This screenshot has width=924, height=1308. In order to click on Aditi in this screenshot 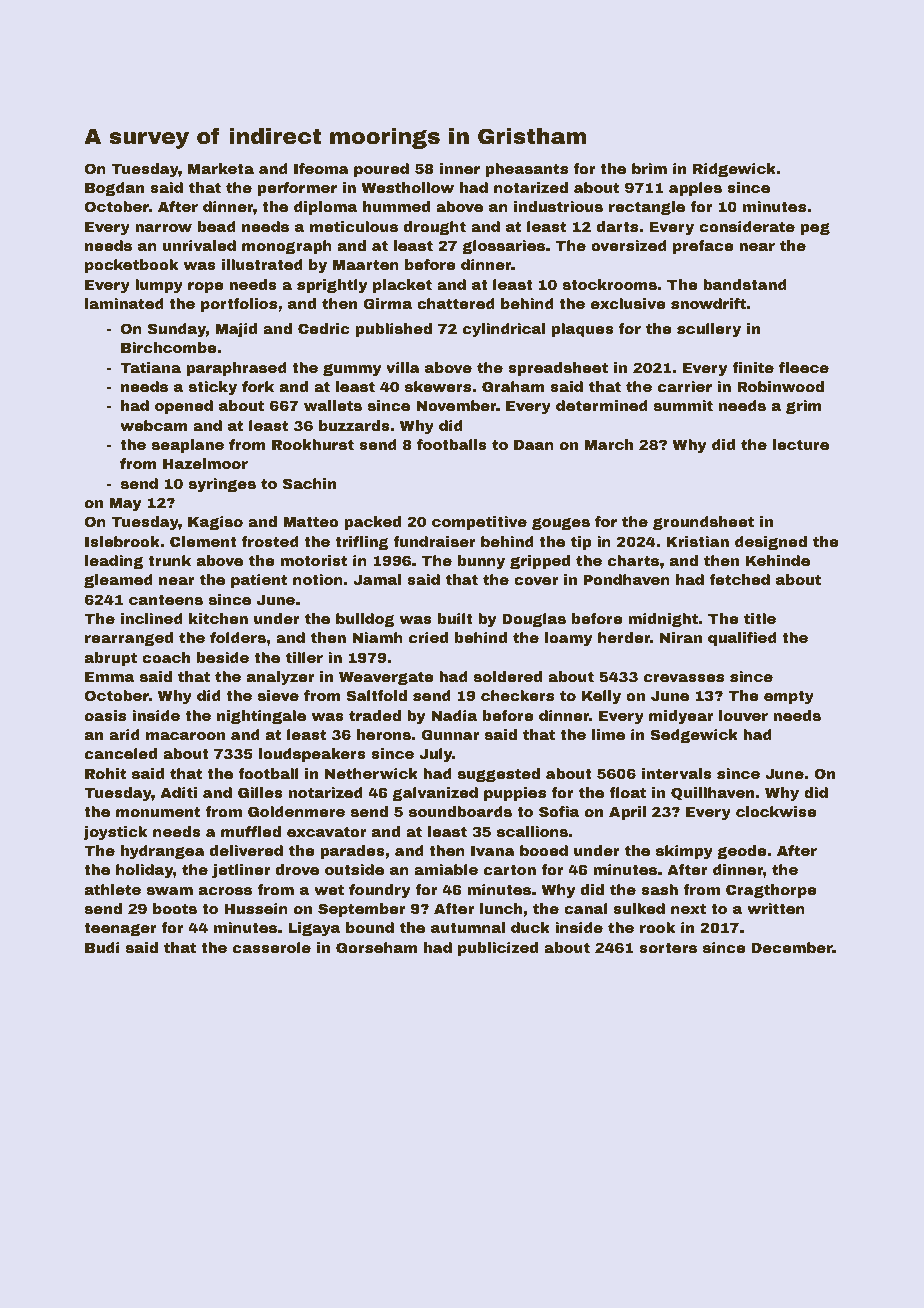, I will do `click(178, 792)`.
